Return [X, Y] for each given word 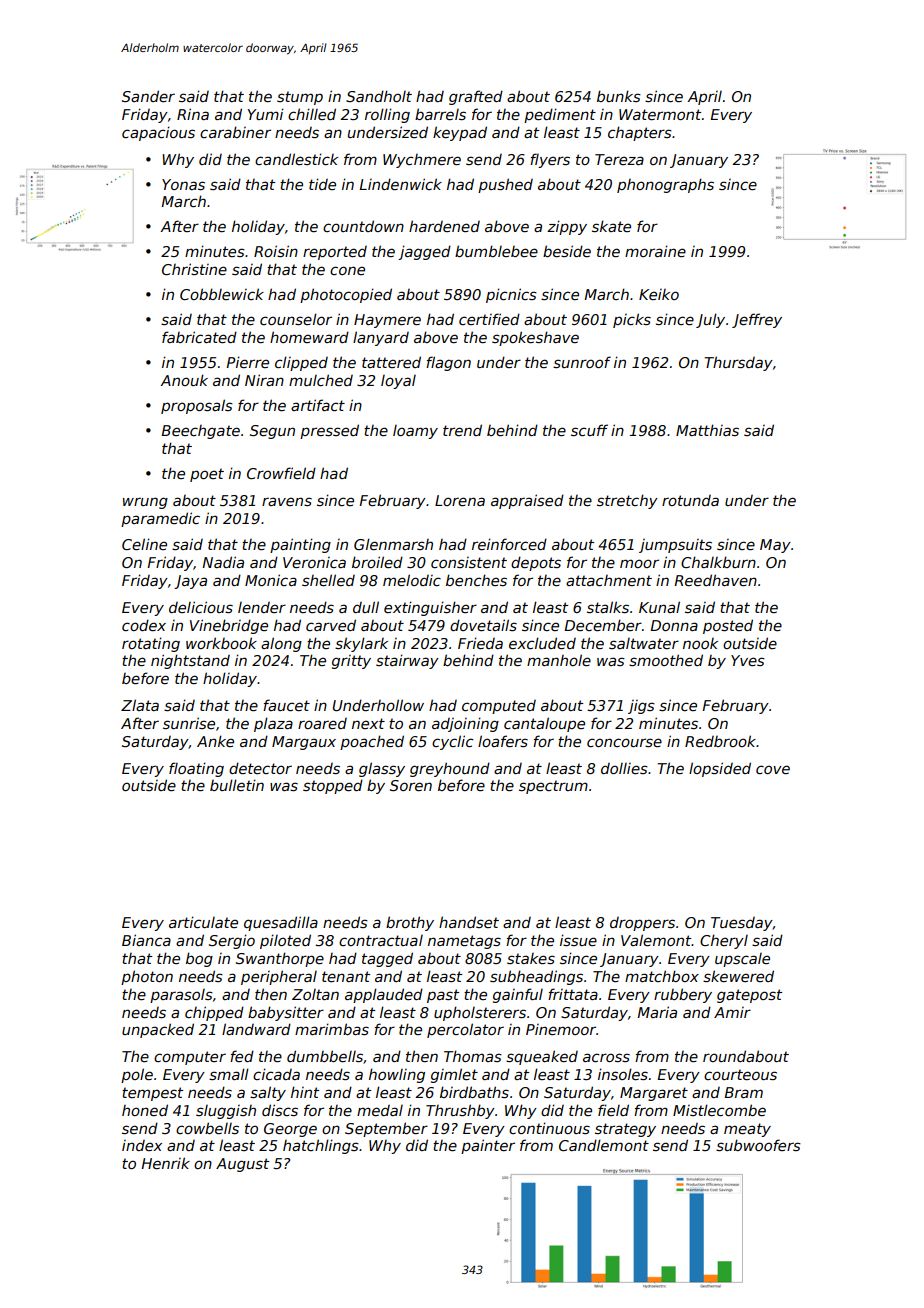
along [281, 644]
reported [335, 253]
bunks [619, 96]
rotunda [690, 500]
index [142, 1145]
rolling [387, 115]
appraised [527, 501]
